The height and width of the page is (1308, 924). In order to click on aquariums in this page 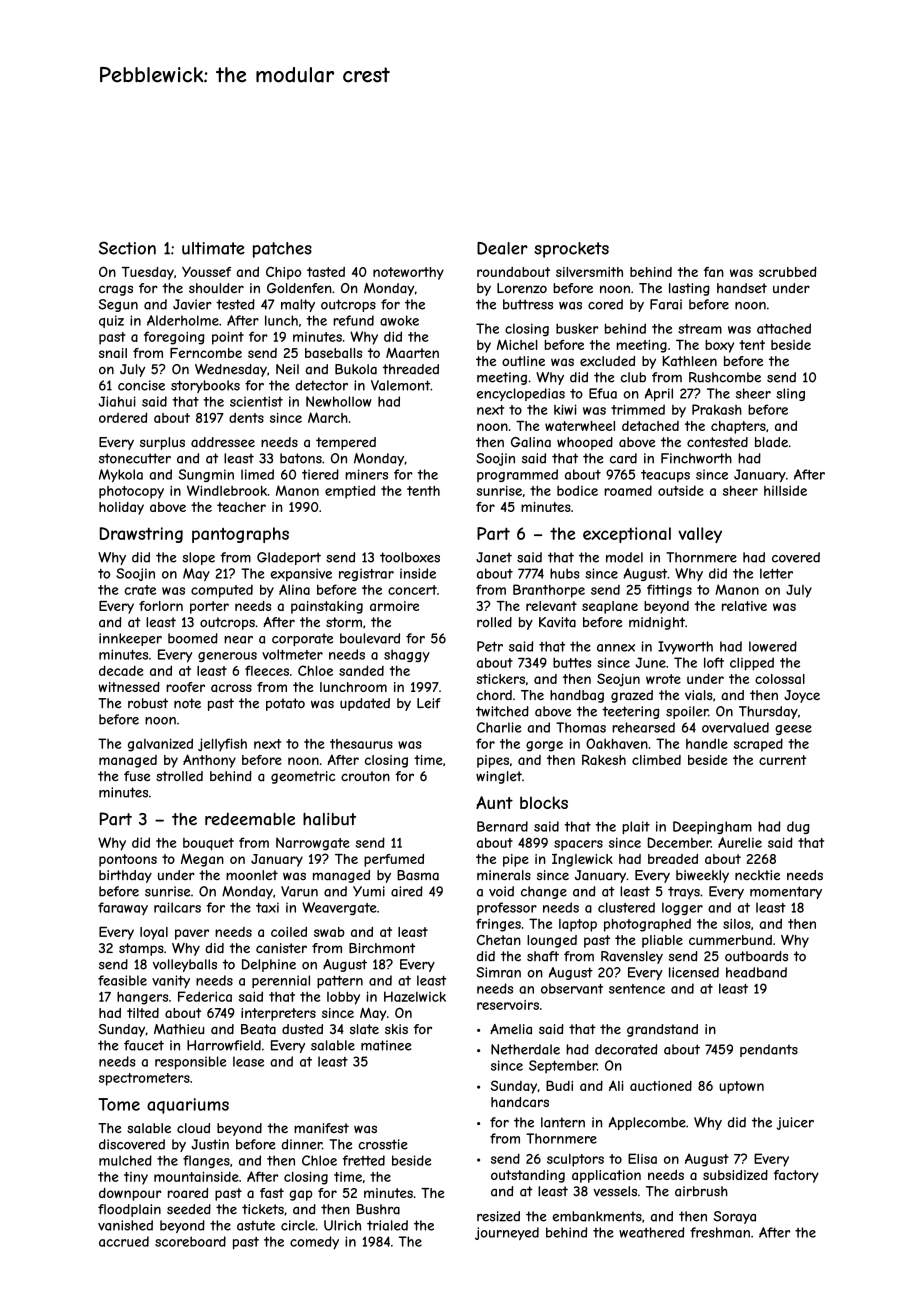, I will do `click(188, 1106)`.
